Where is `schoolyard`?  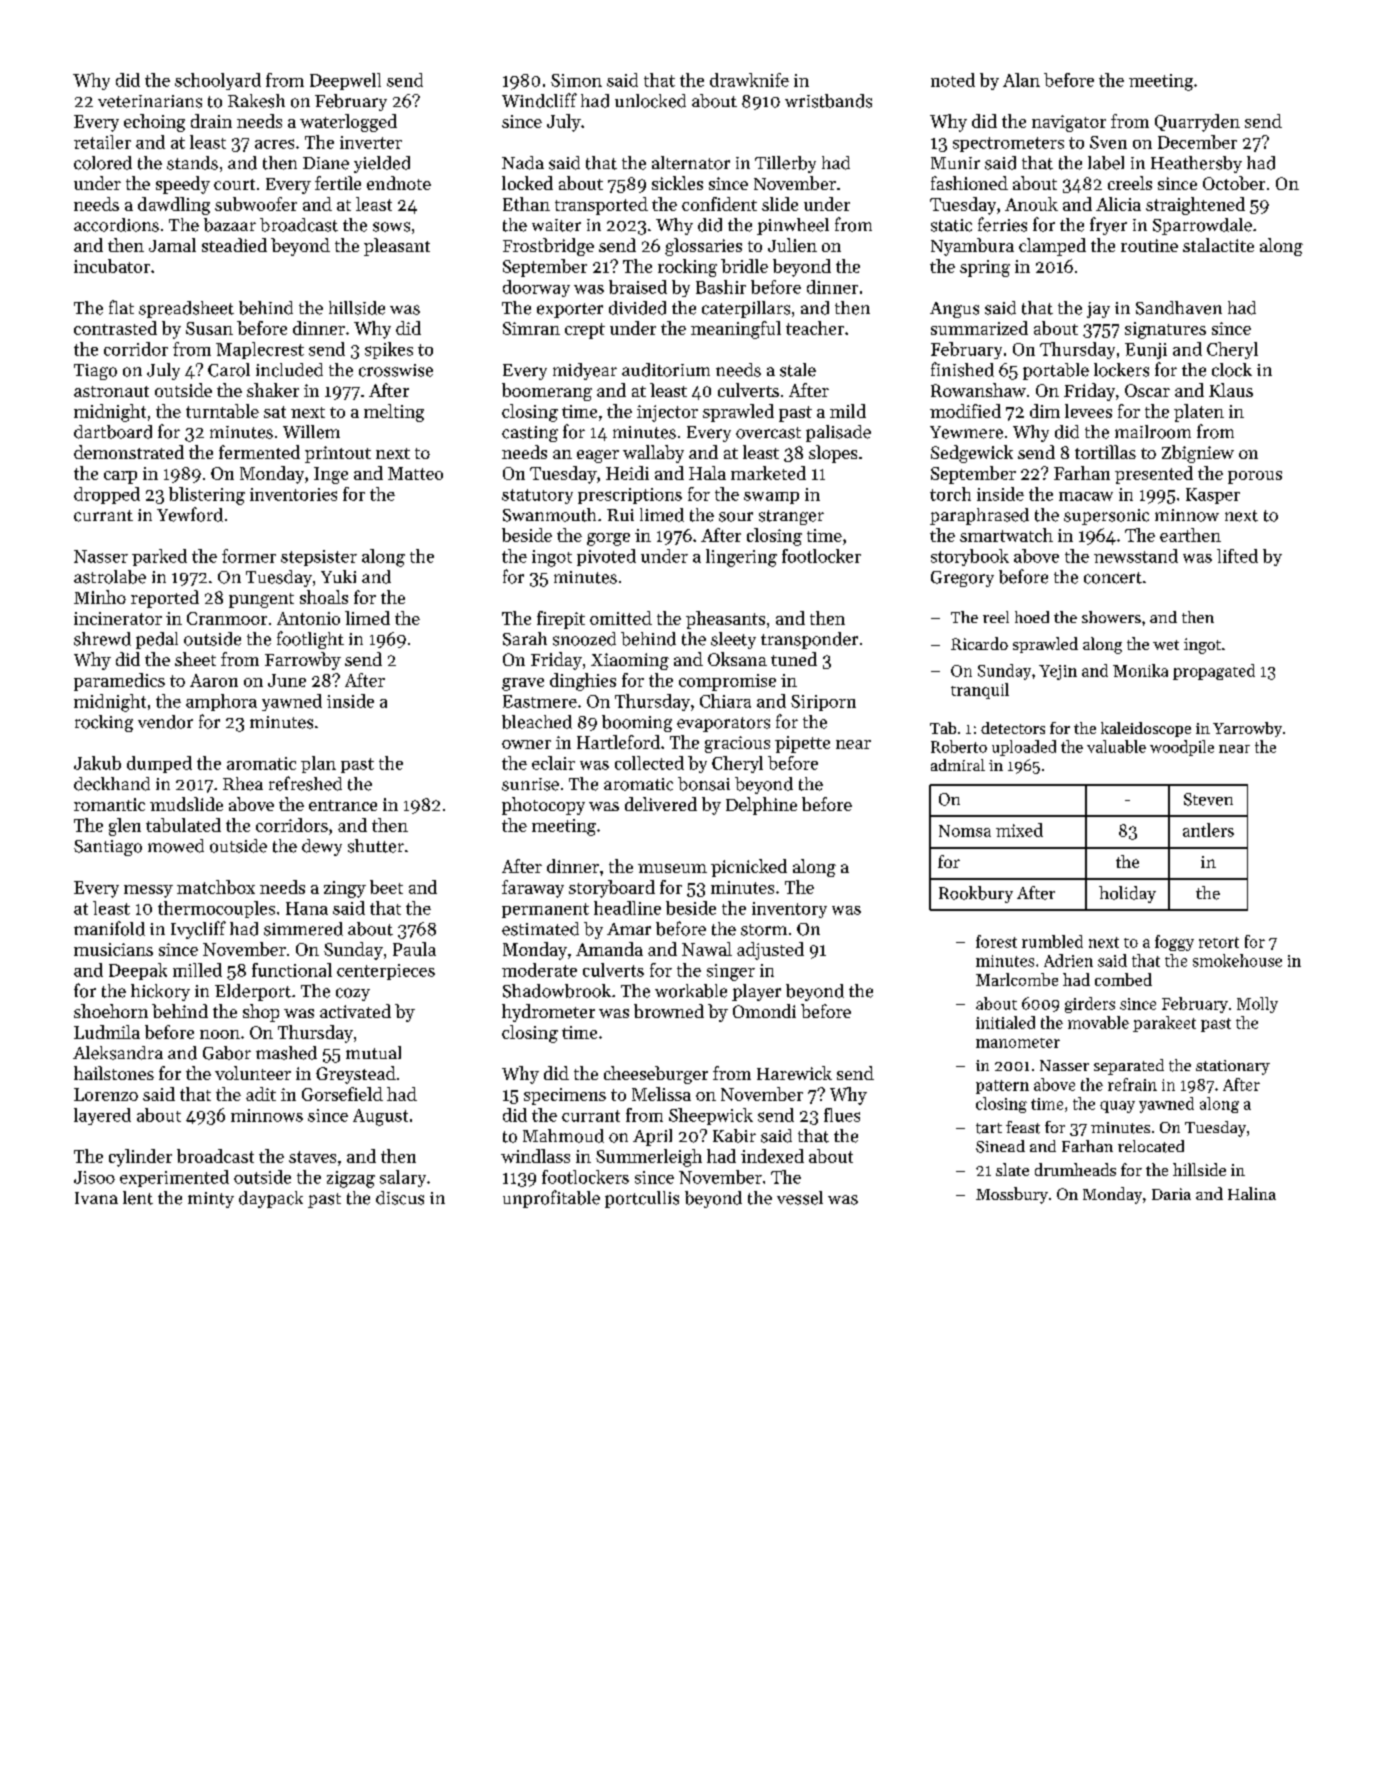
schoolyard is located at coordinates (218, 81).
